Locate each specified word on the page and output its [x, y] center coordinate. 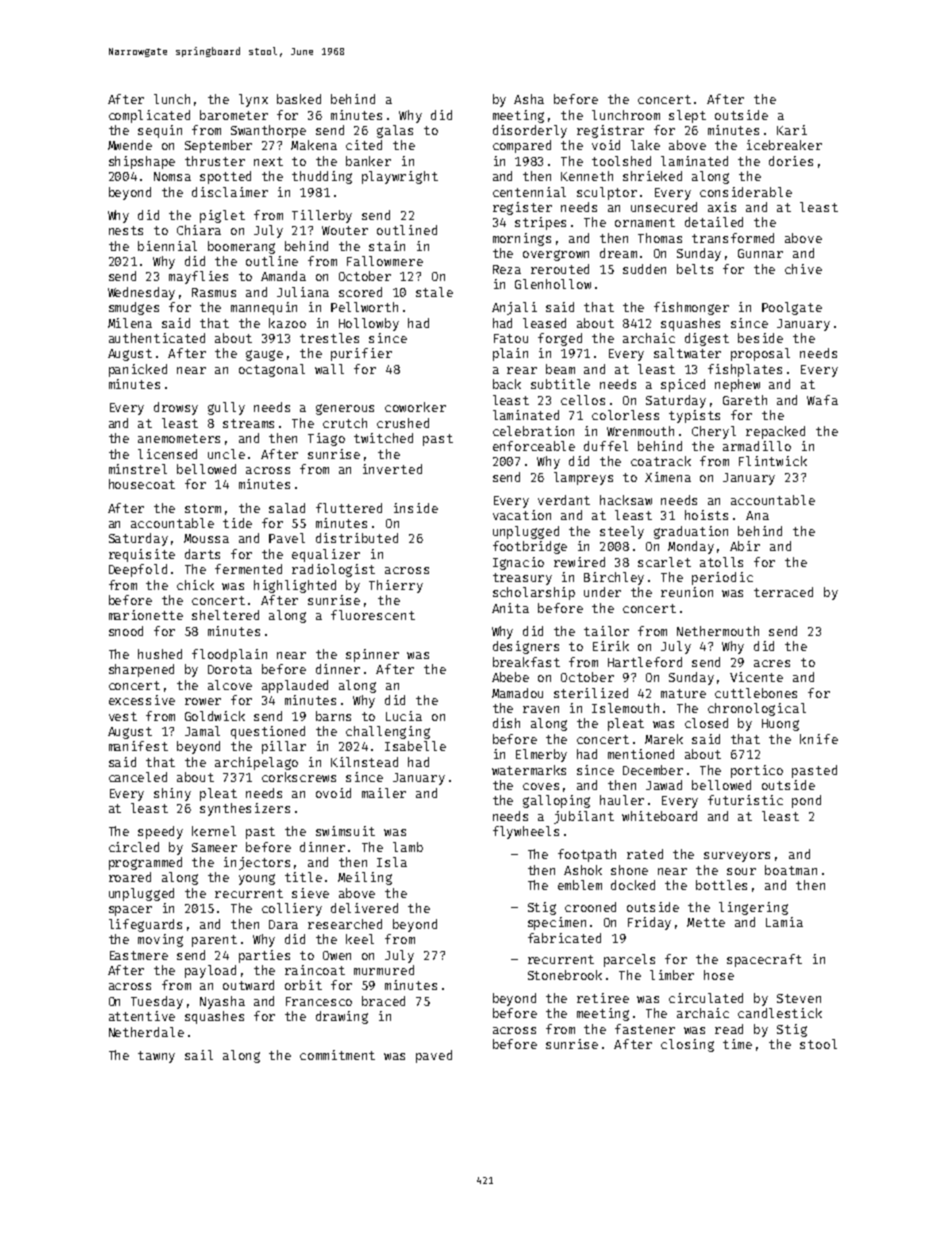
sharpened [141, 670]
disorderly [530, 131]
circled [134, 847]
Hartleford [645, 662]
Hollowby [369, 324]
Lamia [784, 922]
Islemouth [625, 708]
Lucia [404, 716]
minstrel [138, 469]
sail [199, 1055]
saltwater [687, 353]
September [218, 146]
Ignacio [518, 563]
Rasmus [214, 292]
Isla [392, 862]
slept [687, 116]
